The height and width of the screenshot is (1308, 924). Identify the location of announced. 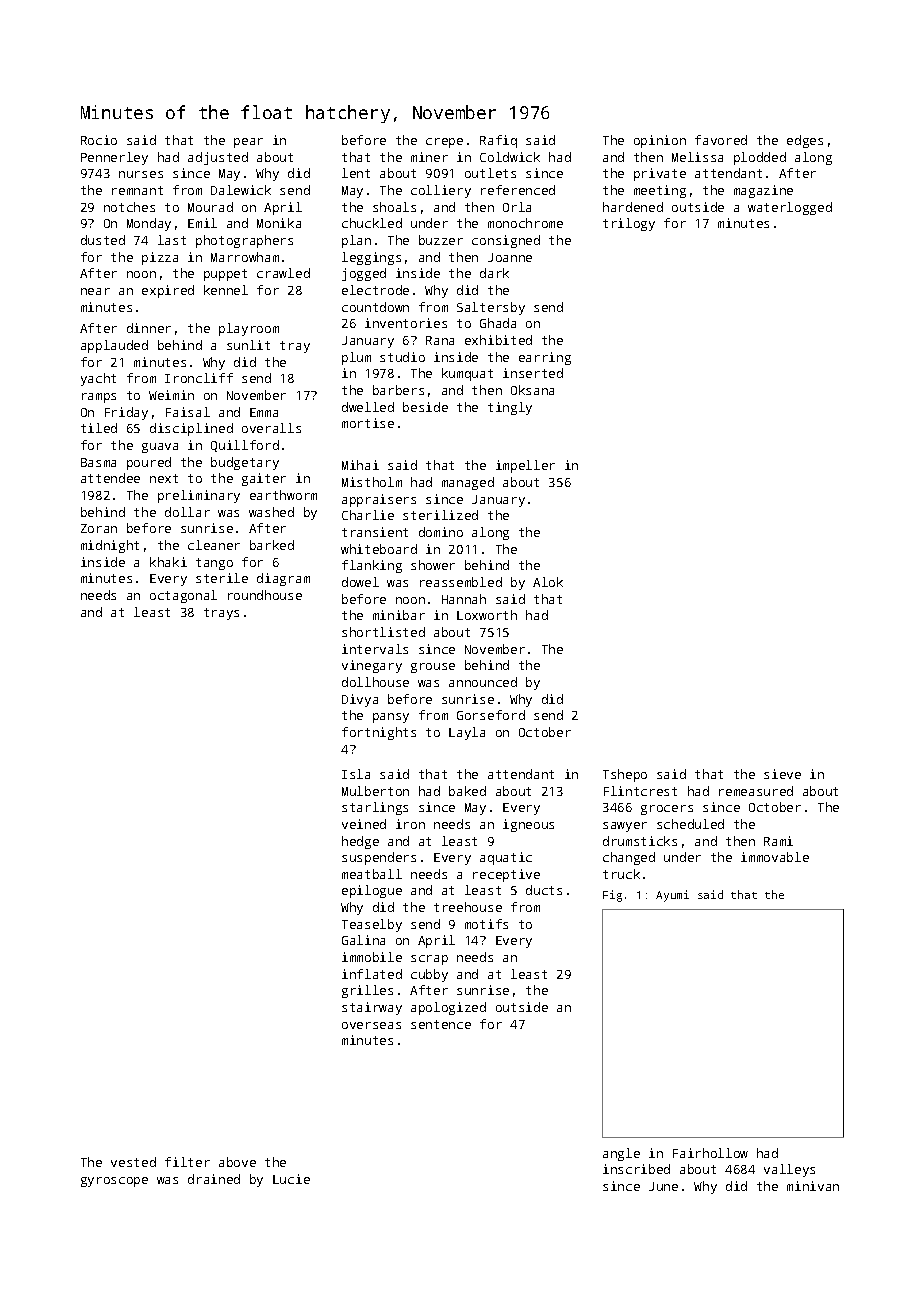
(483, 682).
